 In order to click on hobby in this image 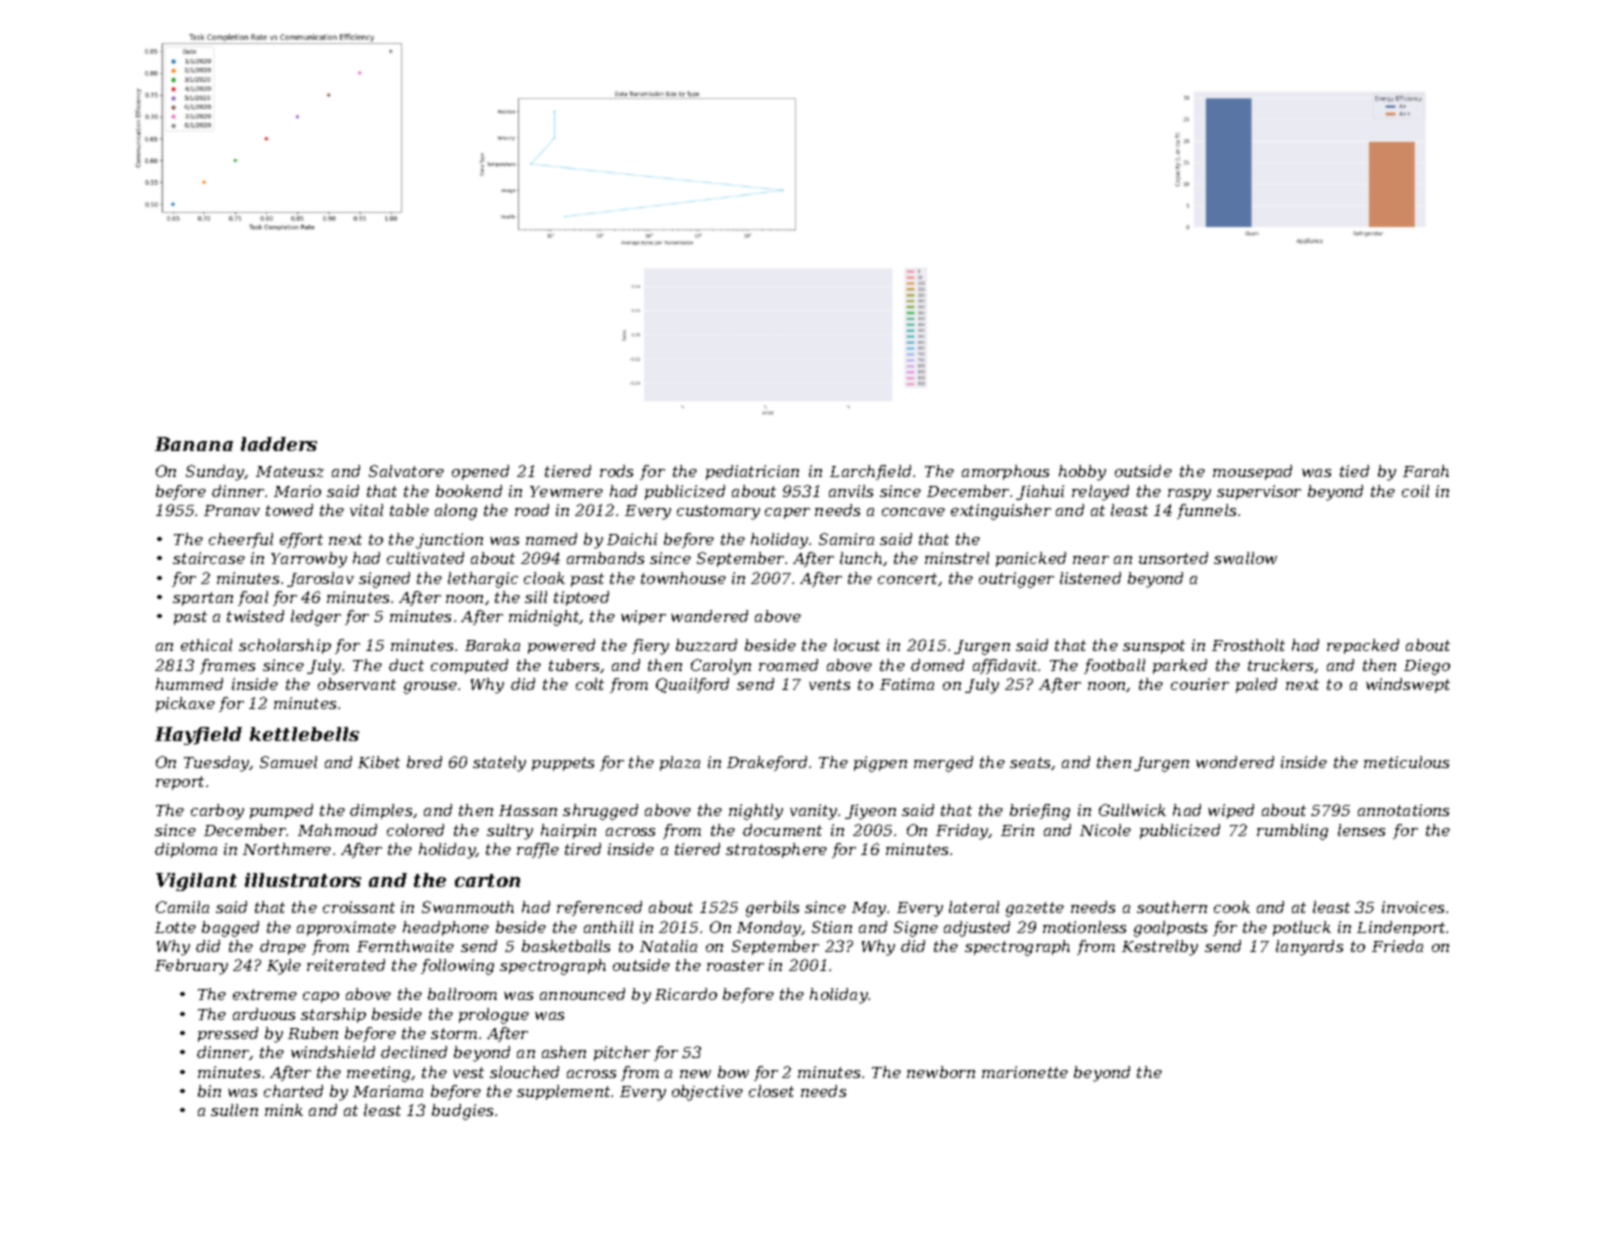, I will do `click(1082, 473)`.
